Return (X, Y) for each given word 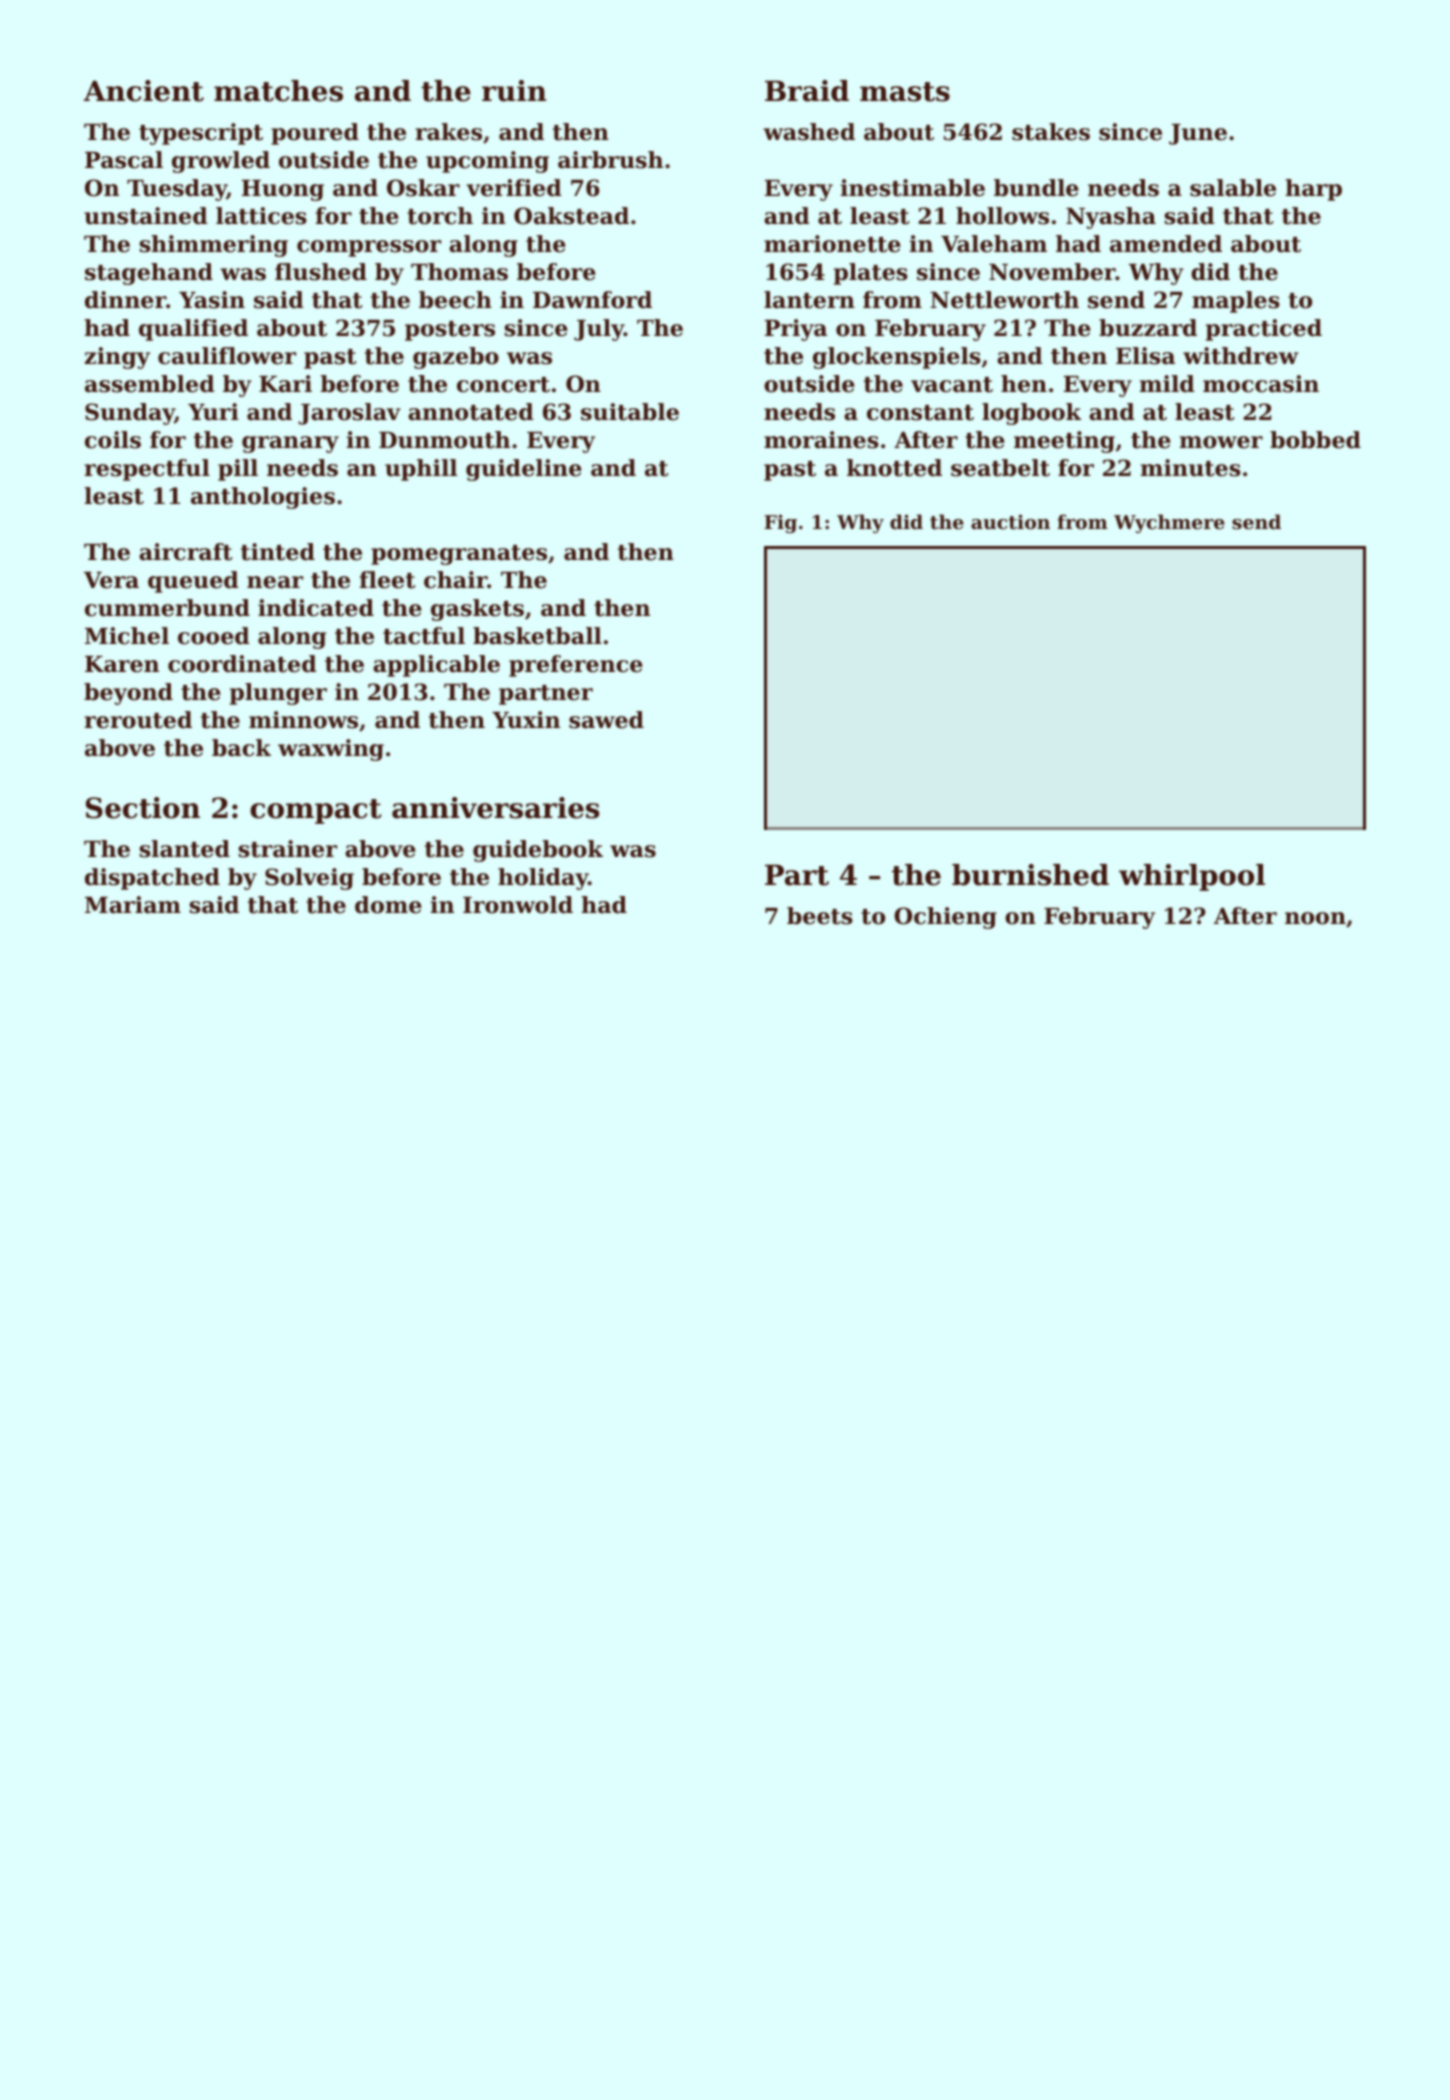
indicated (316, 608)
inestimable (912, 188)
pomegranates (459, 555)
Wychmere (1169, 523)
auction (1010, 522)
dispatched (152, 879)
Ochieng (945, 918)
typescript (201, 134)
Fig (780, 523)
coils (113, 440)
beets (820, 916)
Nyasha (1111, 218)
